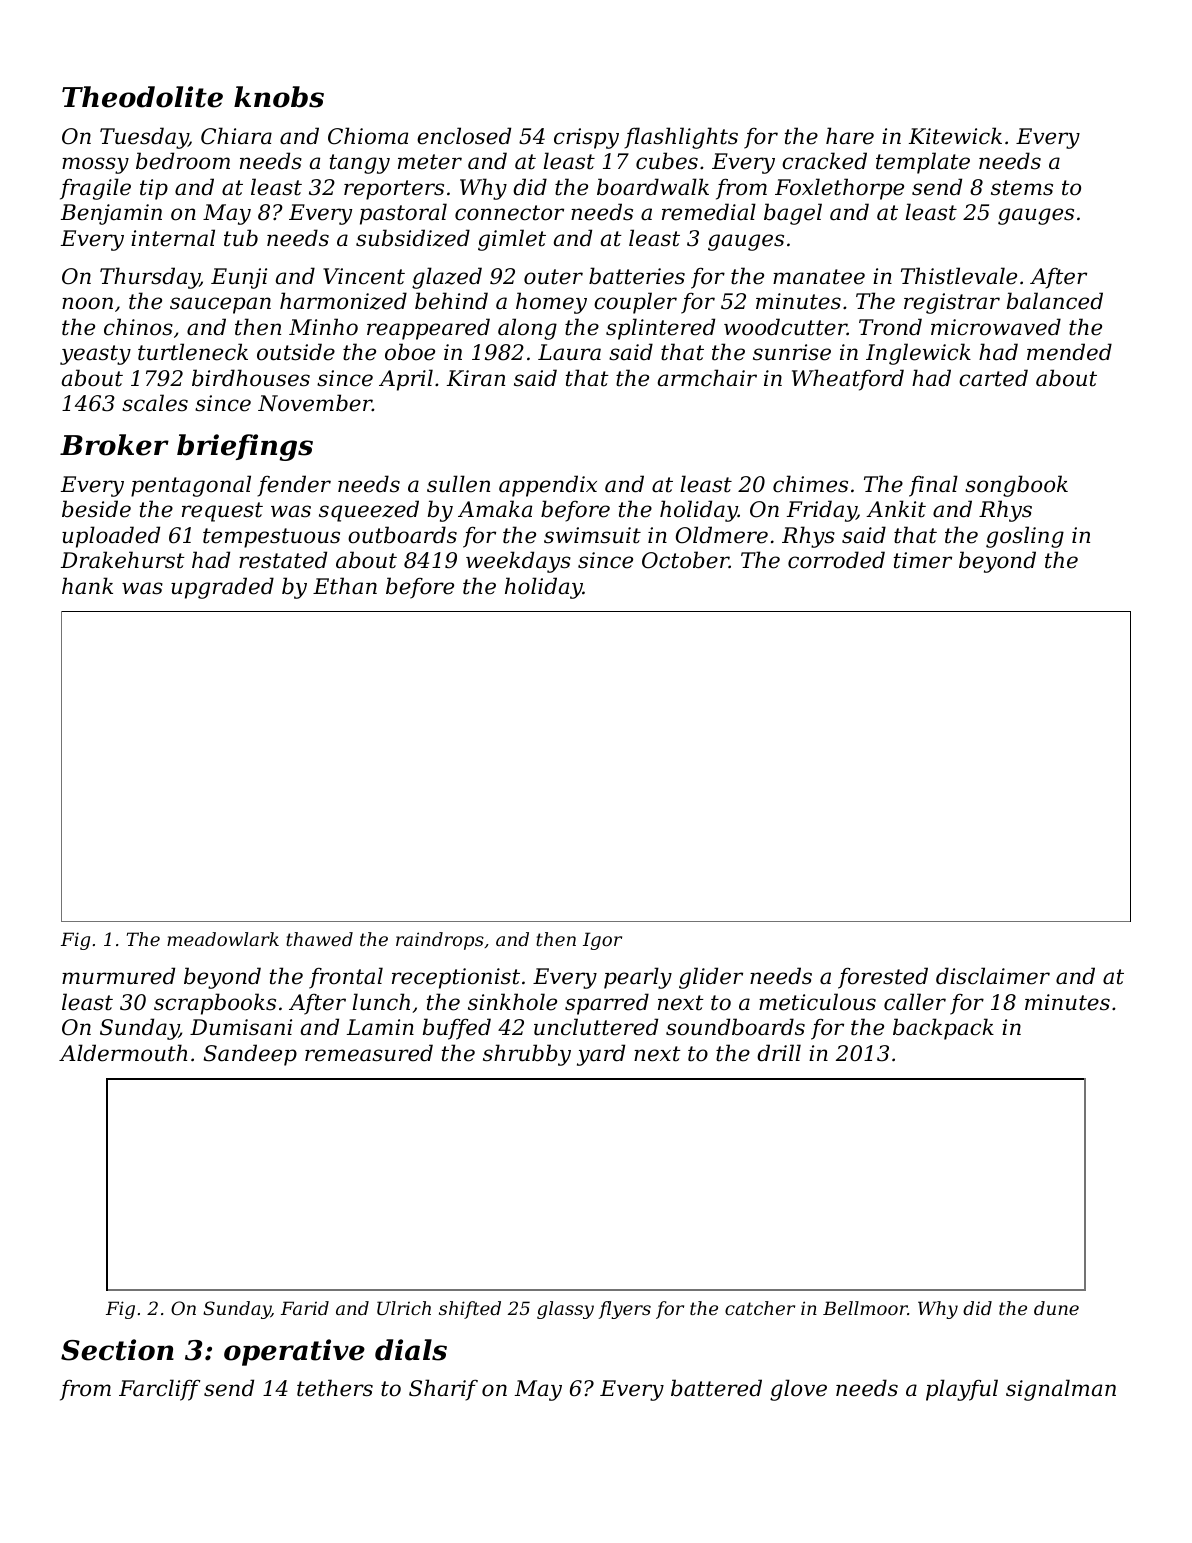 The width and height of the page is (1192, 1543). What do you see at coordinates (548, 486) in the page?
I see `appendix` at bounding box center [548, 486].
